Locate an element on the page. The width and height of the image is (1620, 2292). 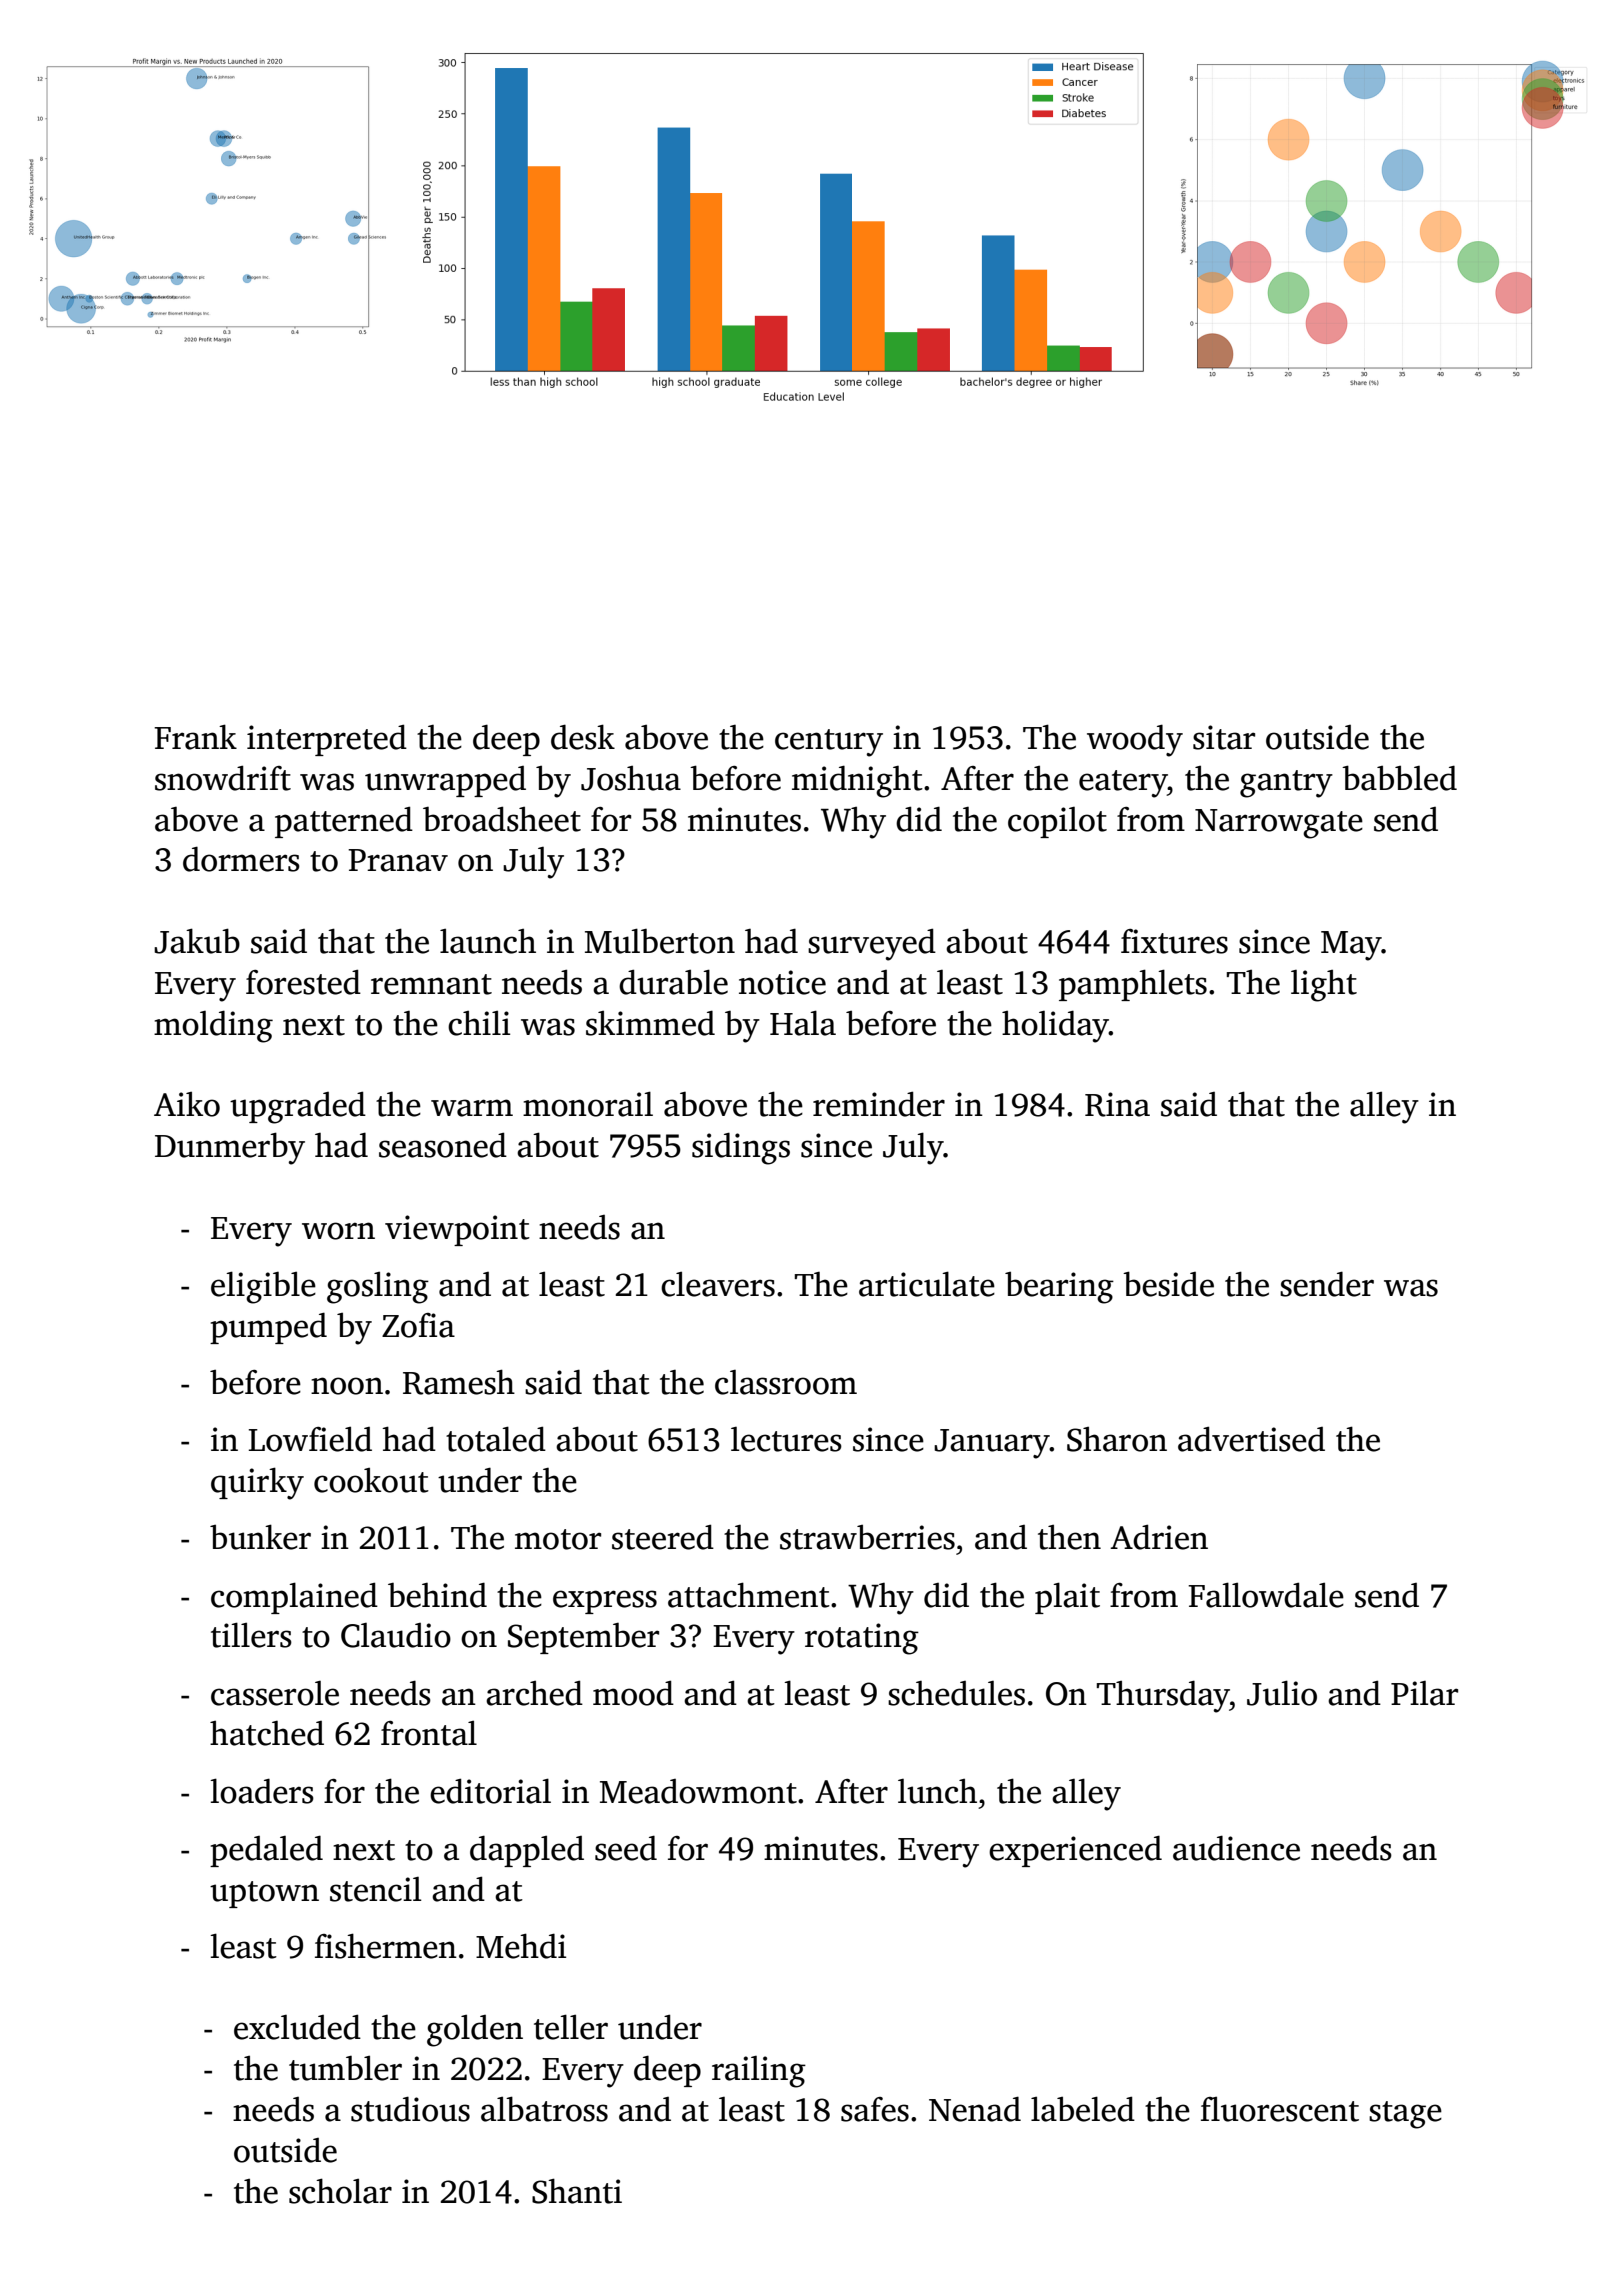
Pilar is located at coordinates (1424, 1693).
